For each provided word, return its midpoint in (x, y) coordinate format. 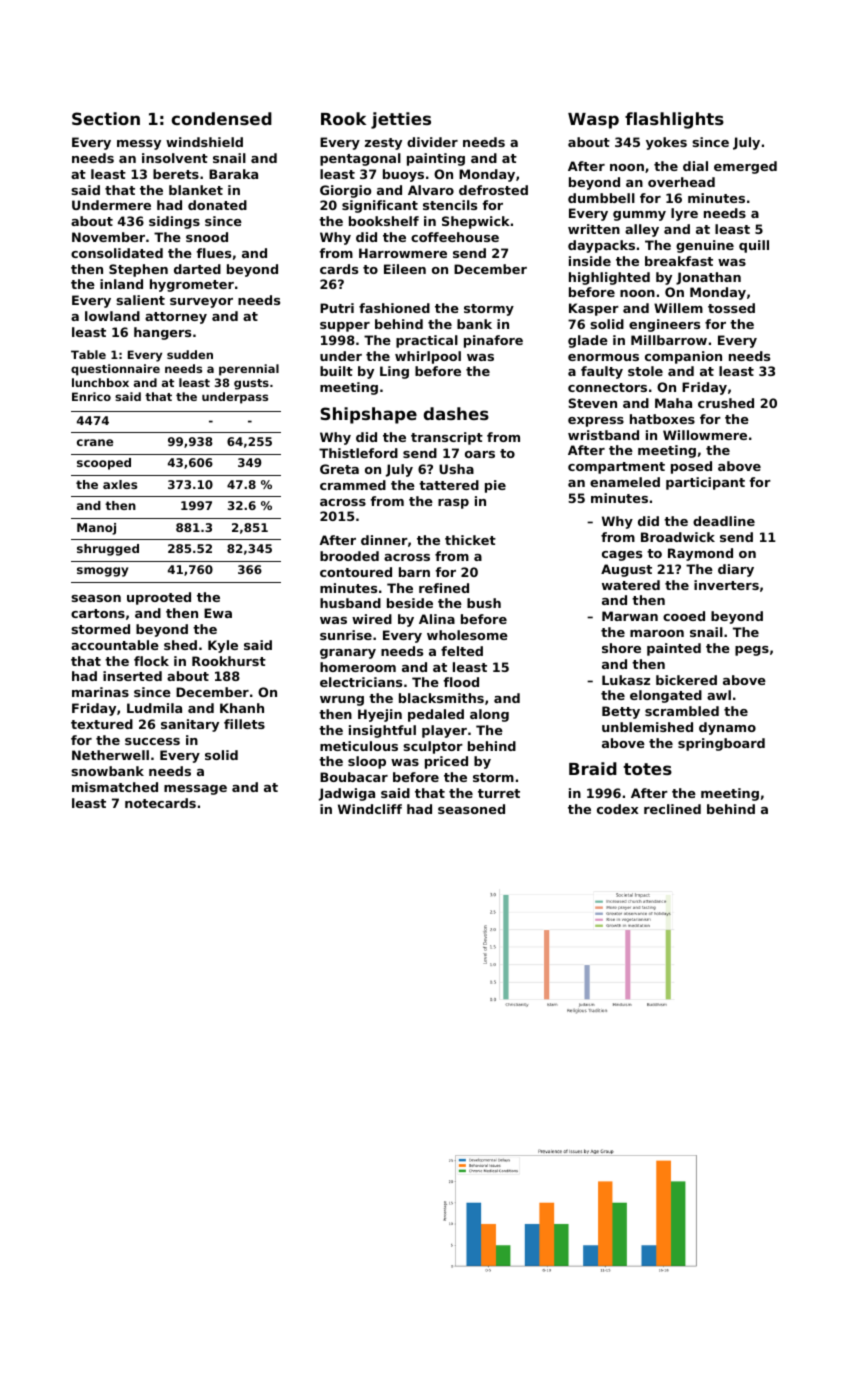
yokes (666, 143)
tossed (731, 308)
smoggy (102, 572)
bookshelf (384, 221)
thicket (470, 540)
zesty (383, 144)
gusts (251, 384)
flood (461, 682)
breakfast (679, 261)
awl (719, 695)
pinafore (493, 341)
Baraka (233, 174)
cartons (98, 613)
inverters (726, 585)
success (152, 741)
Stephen (138, 270)
